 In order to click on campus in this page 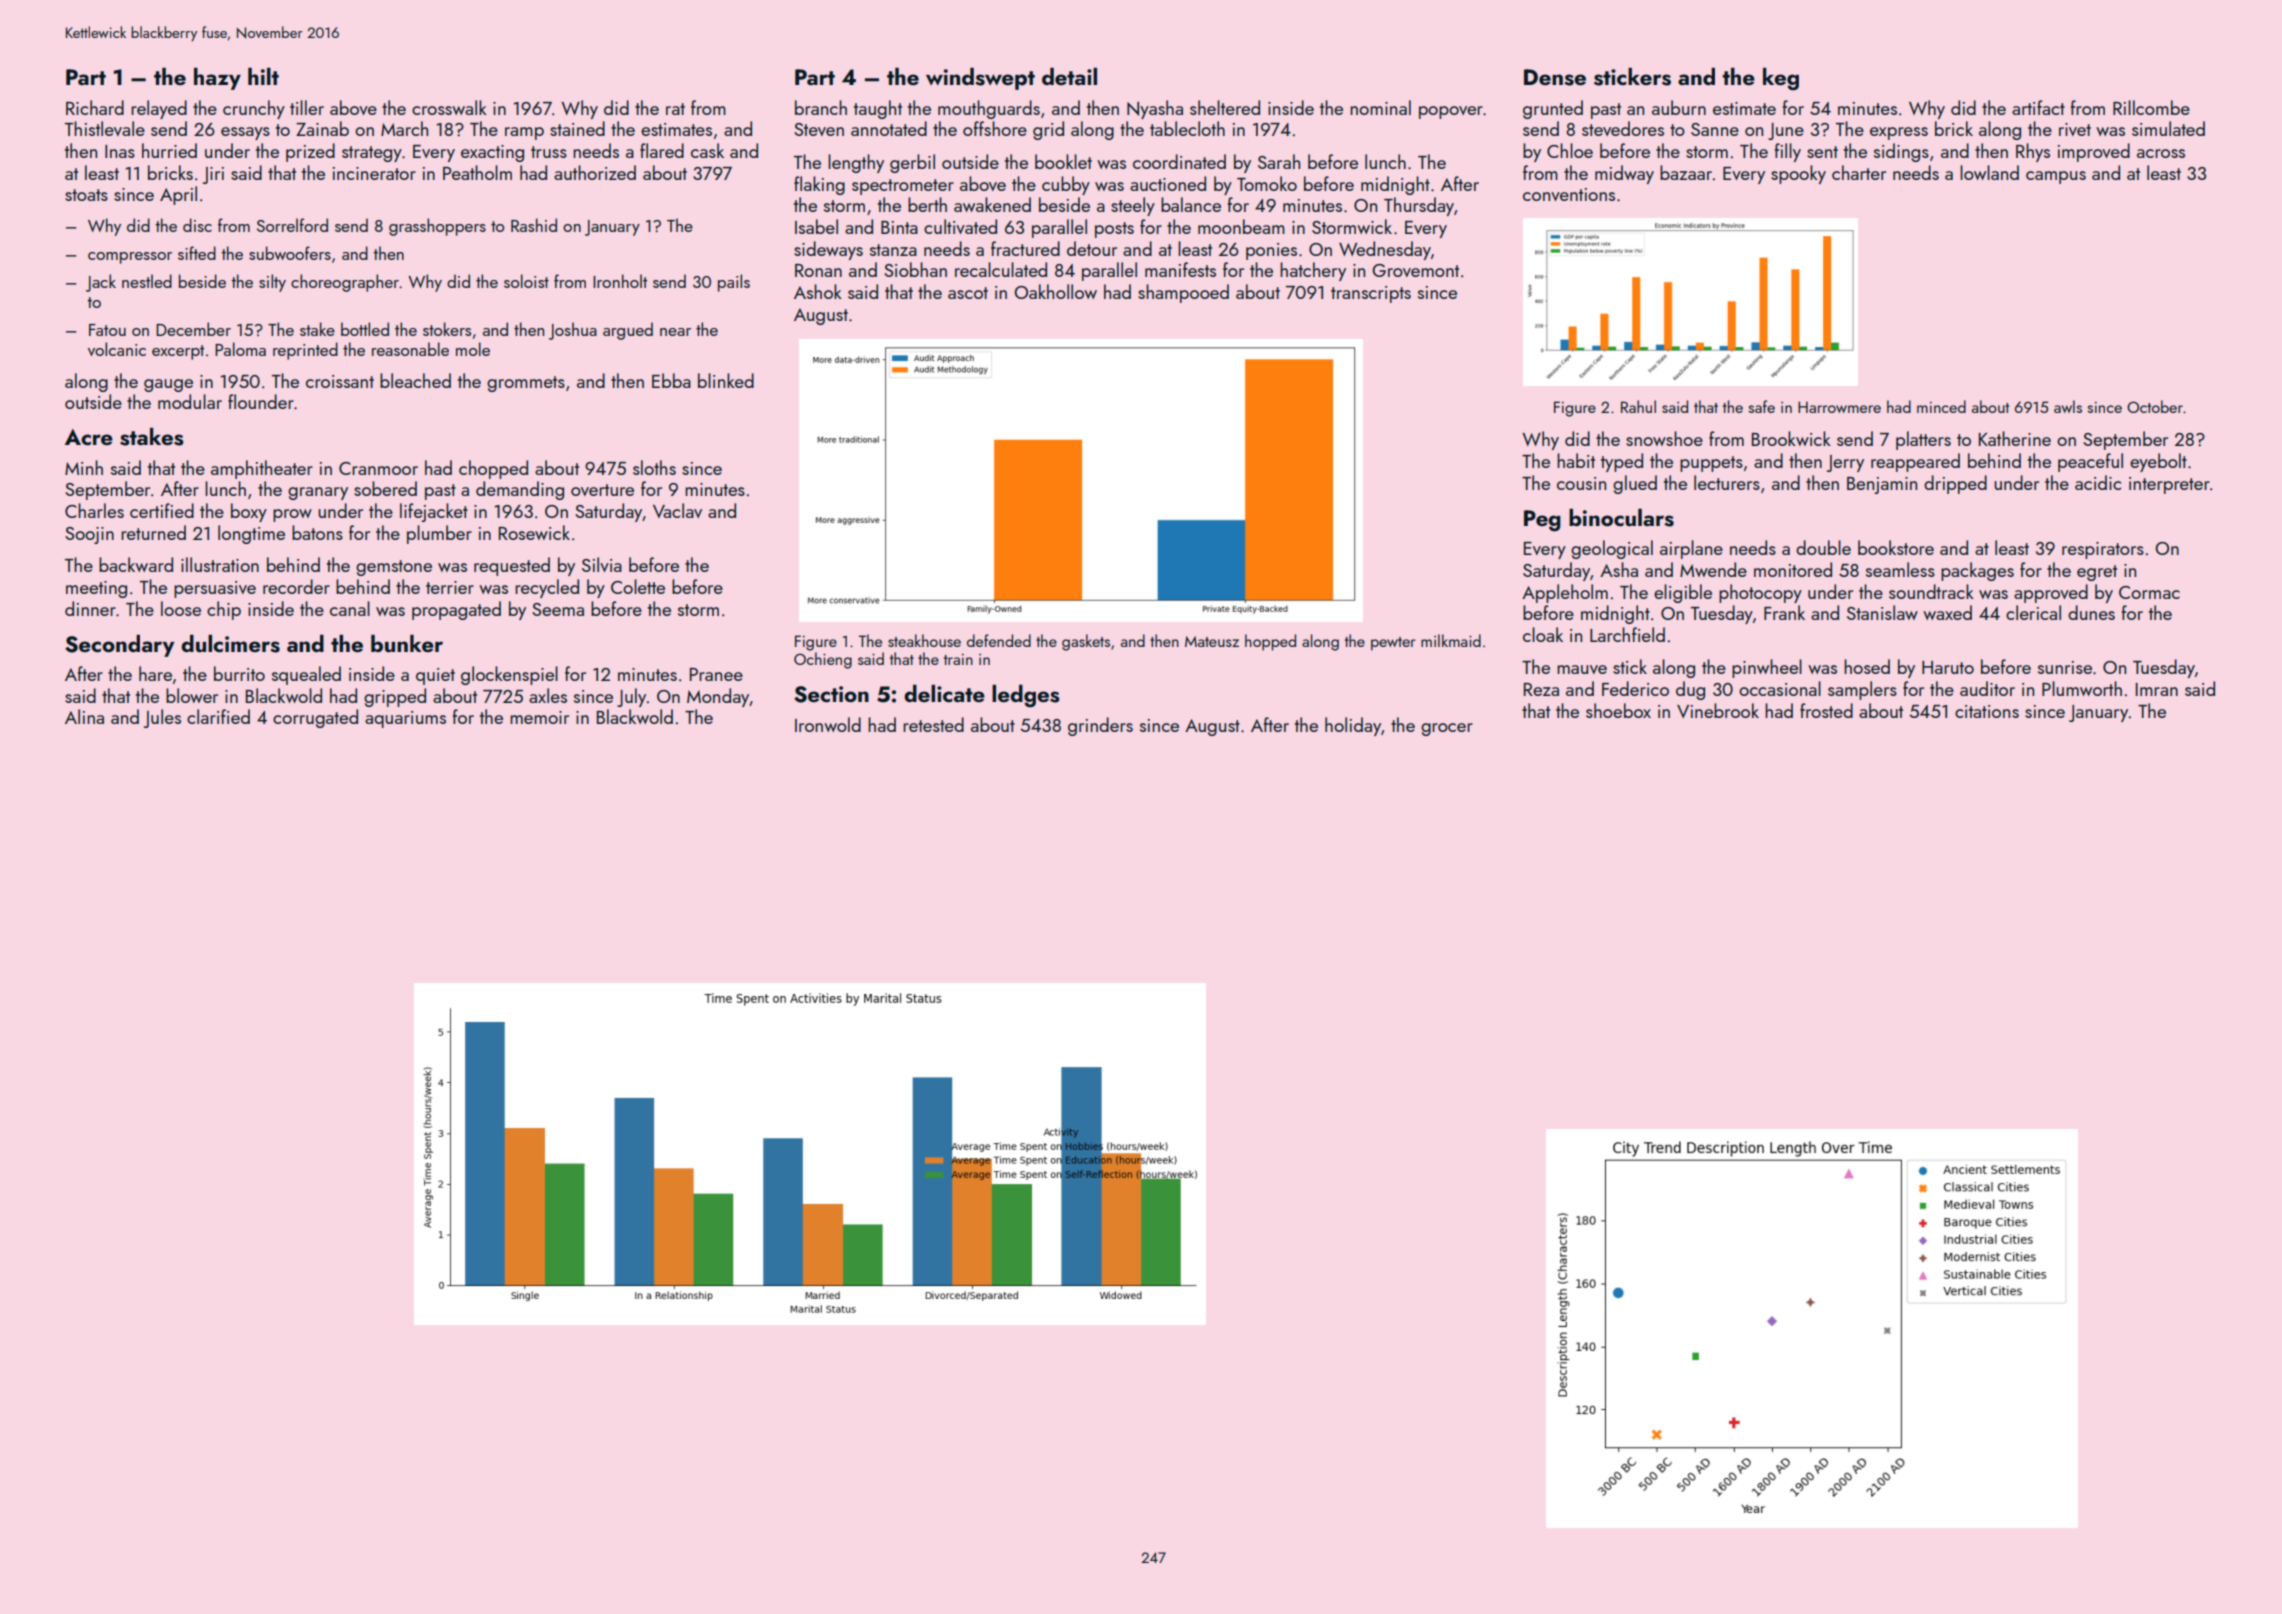, I will do `click(2056, 177)`.
